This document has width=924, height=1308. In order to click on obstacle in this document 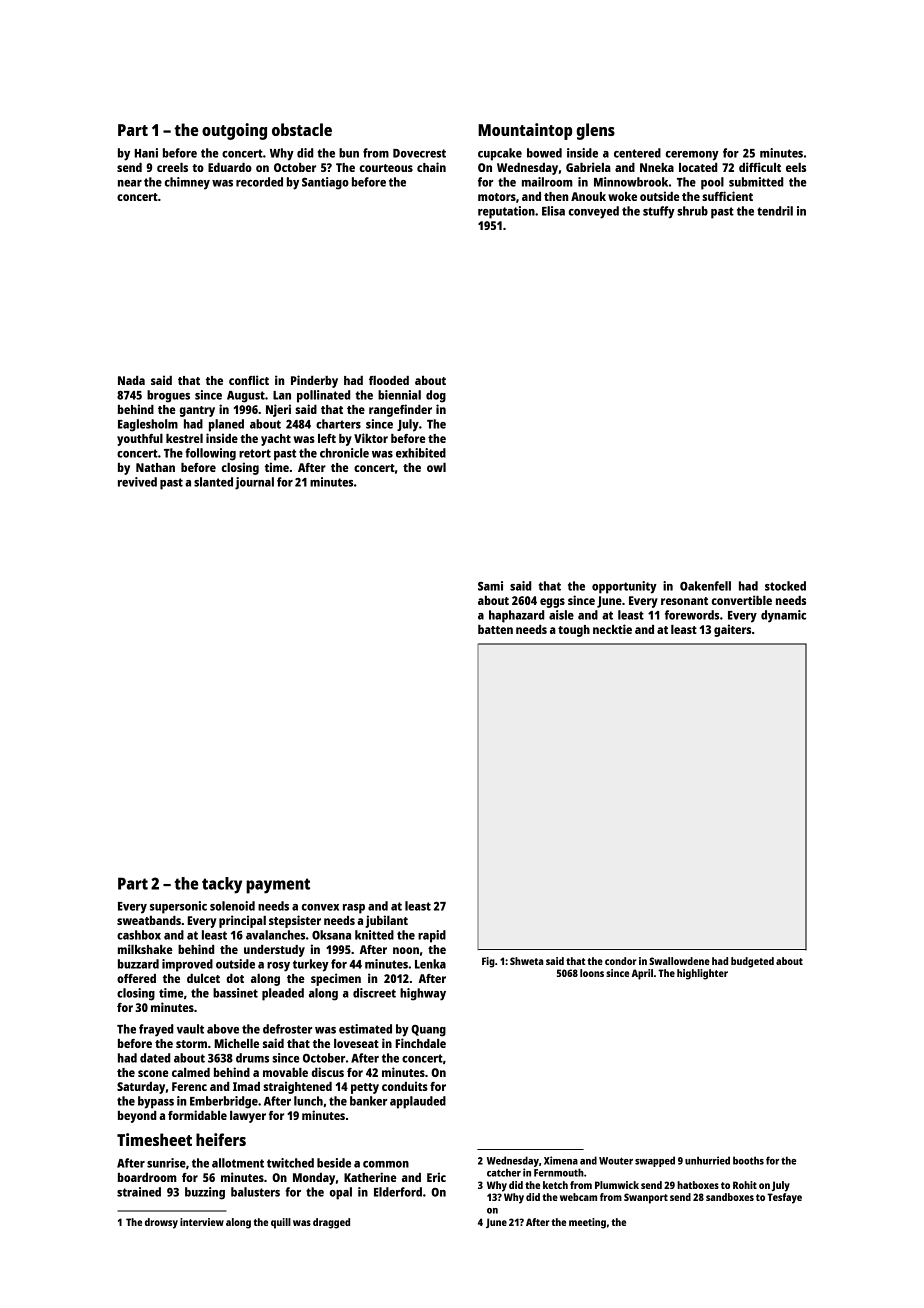, I will do `click(302, 129)`.
